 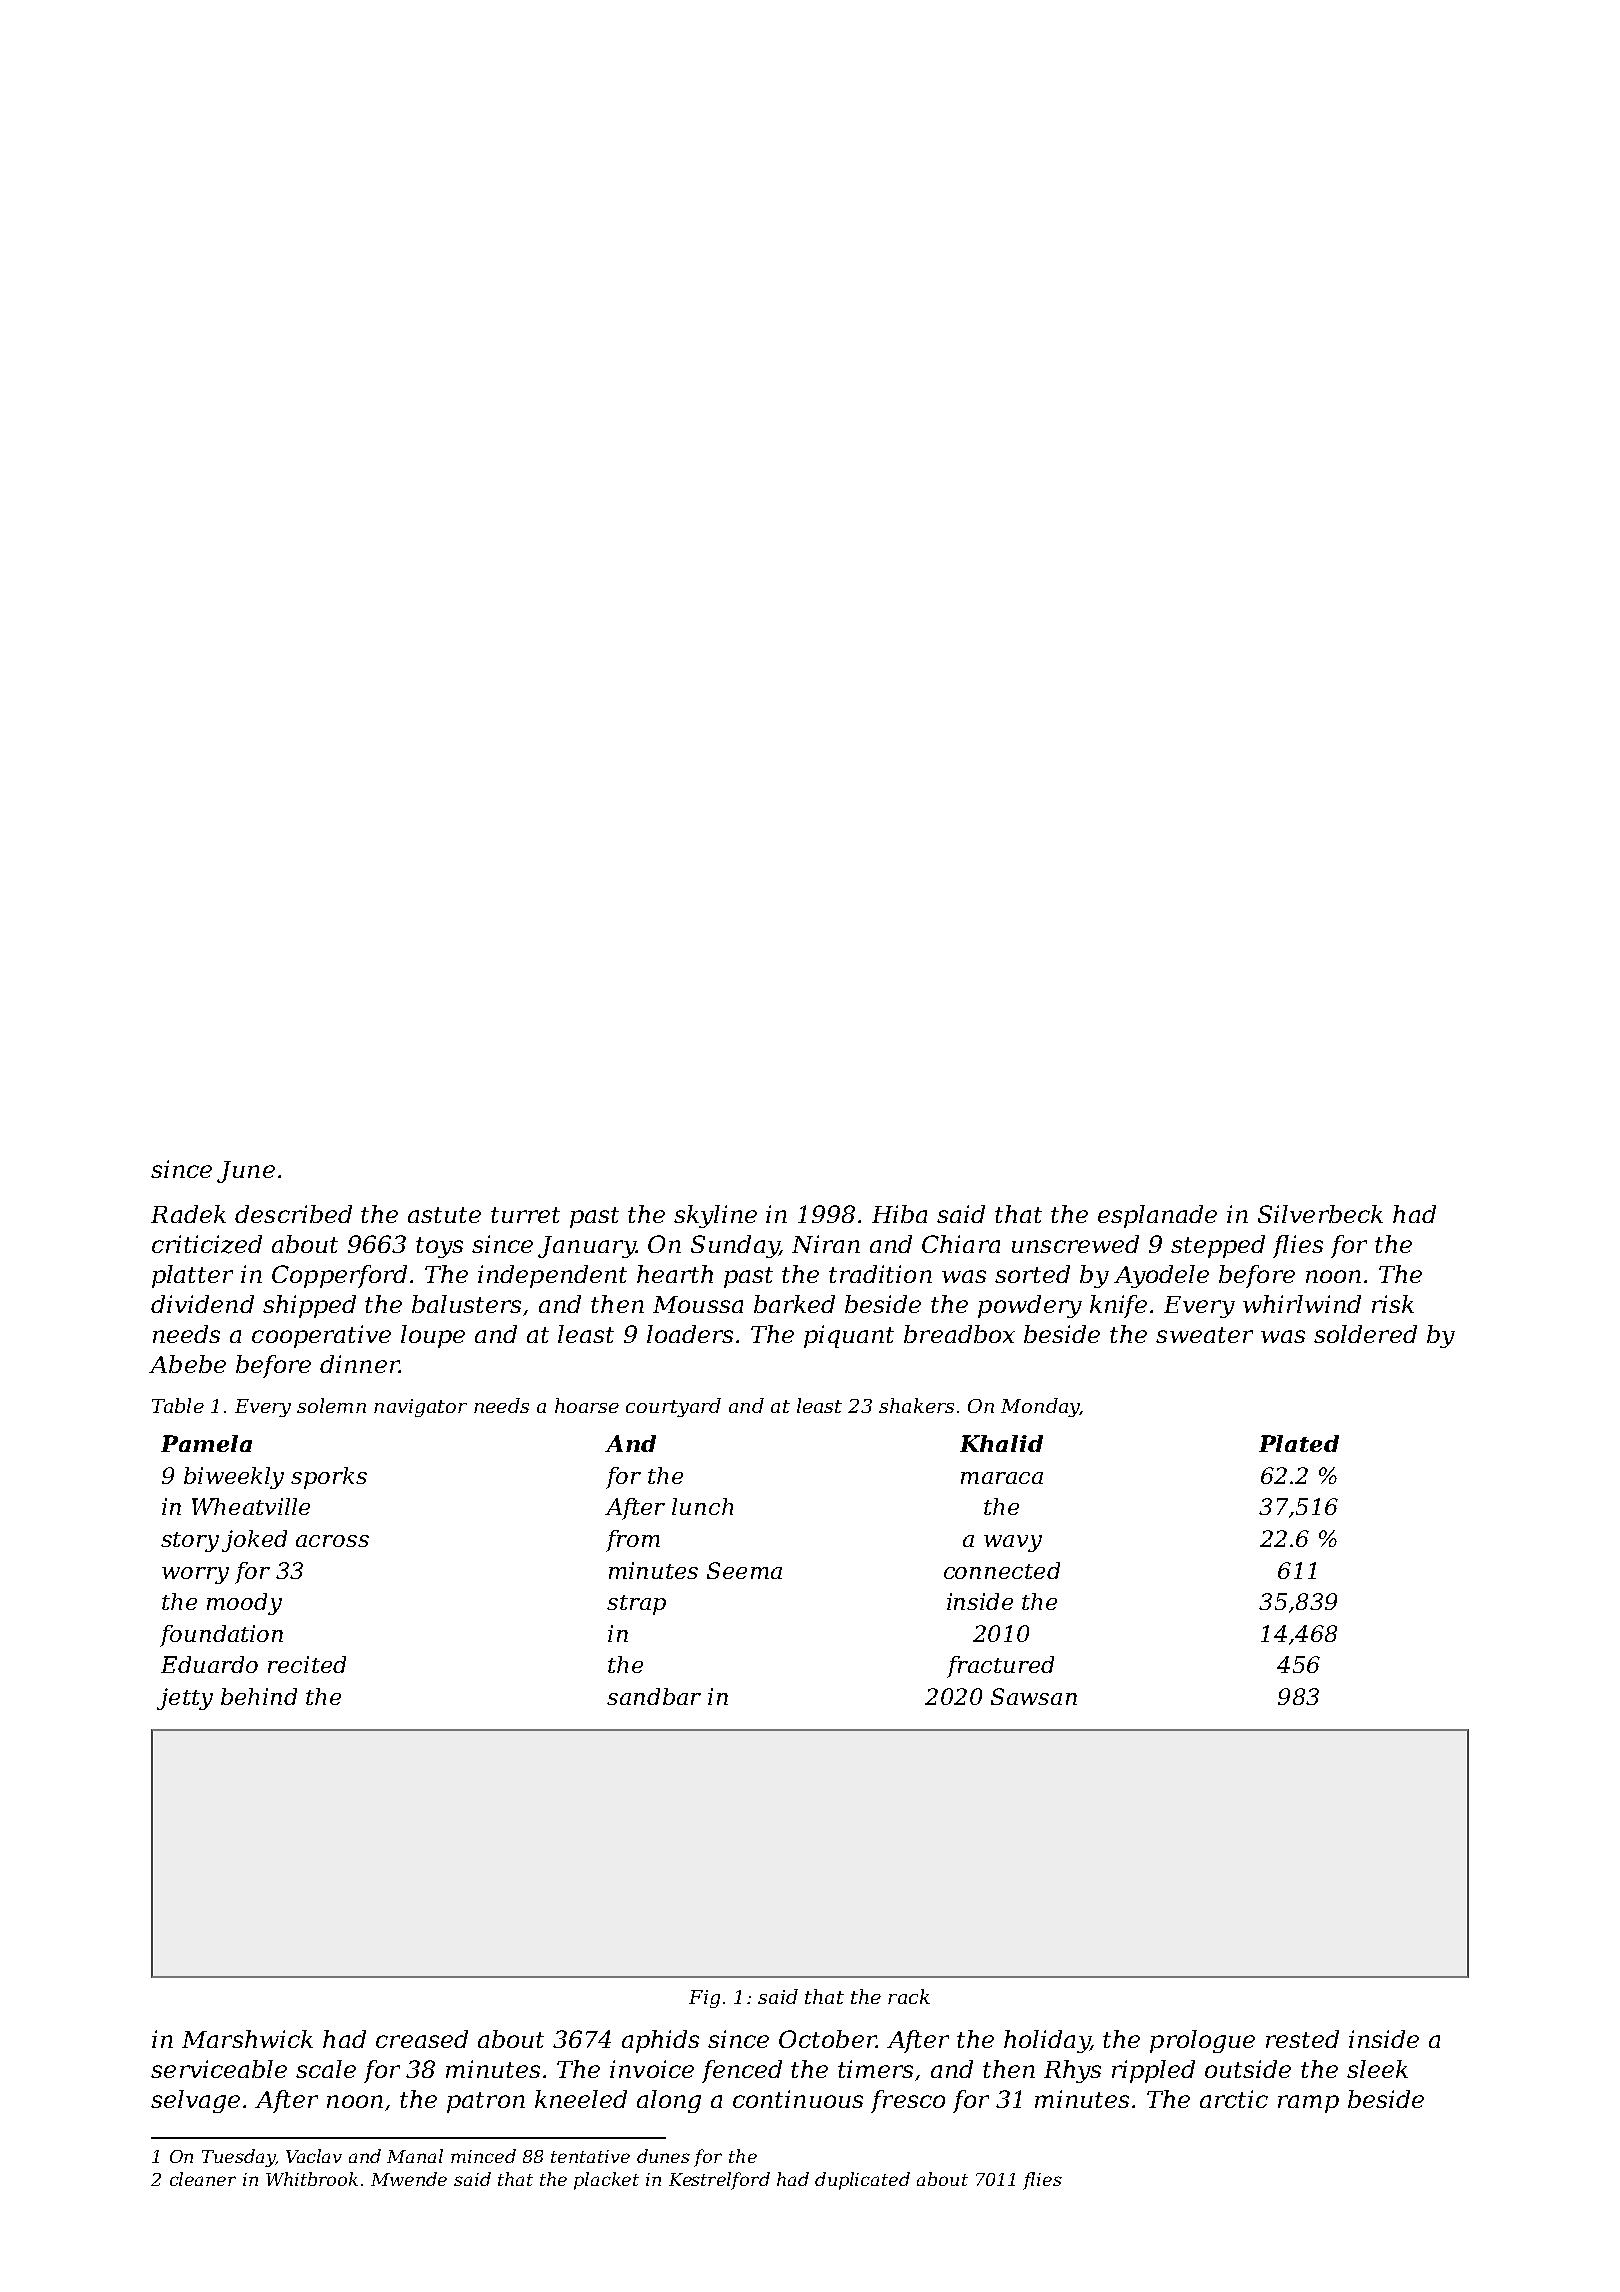 What do you see at coordinates (247, 2039) in the screenshot?
I see `Marshwick` at bounding box center [247, 2039].
